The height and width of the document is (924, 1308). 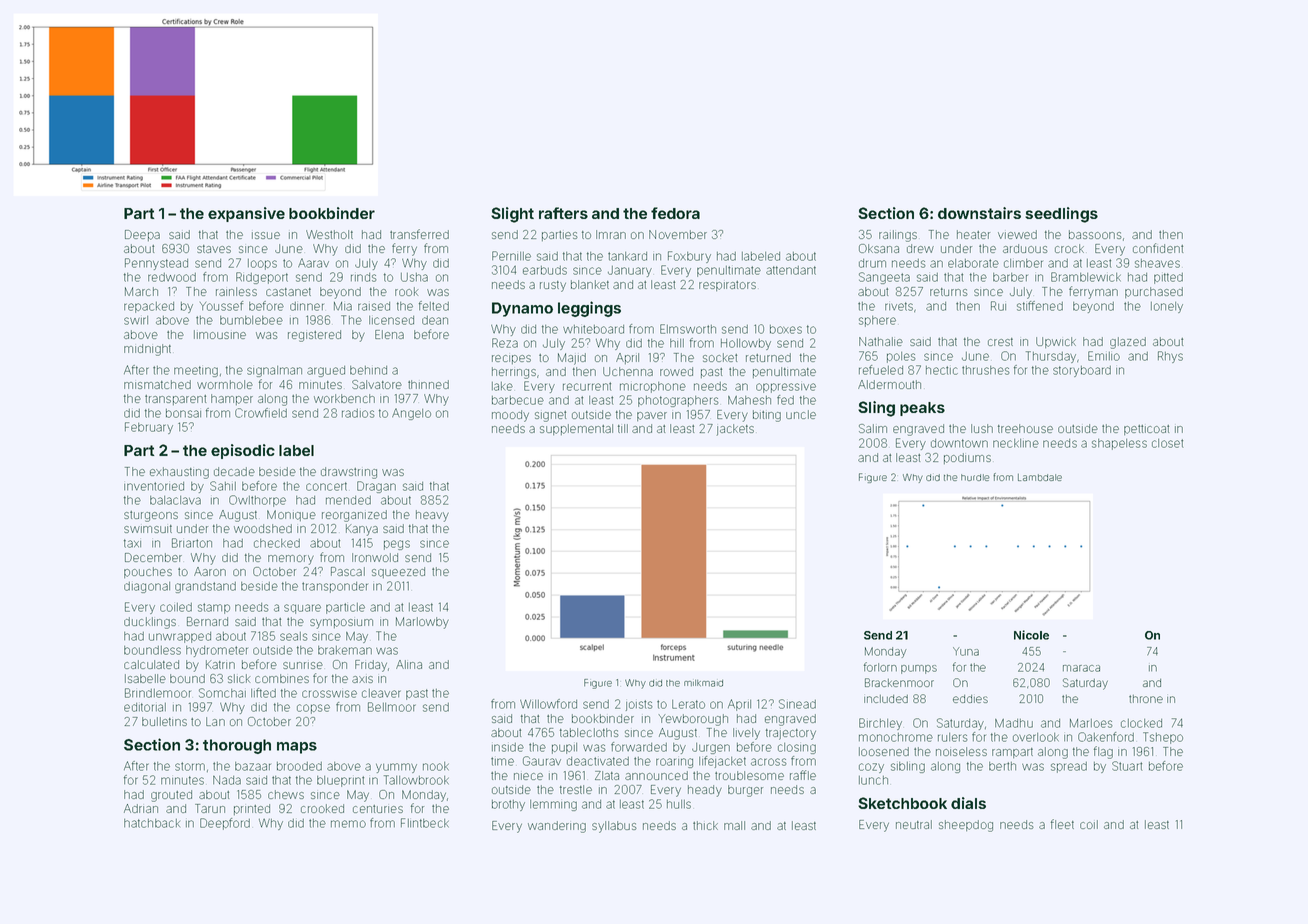 I want to click on Brindlemoor, so click(x=158, y=693).
